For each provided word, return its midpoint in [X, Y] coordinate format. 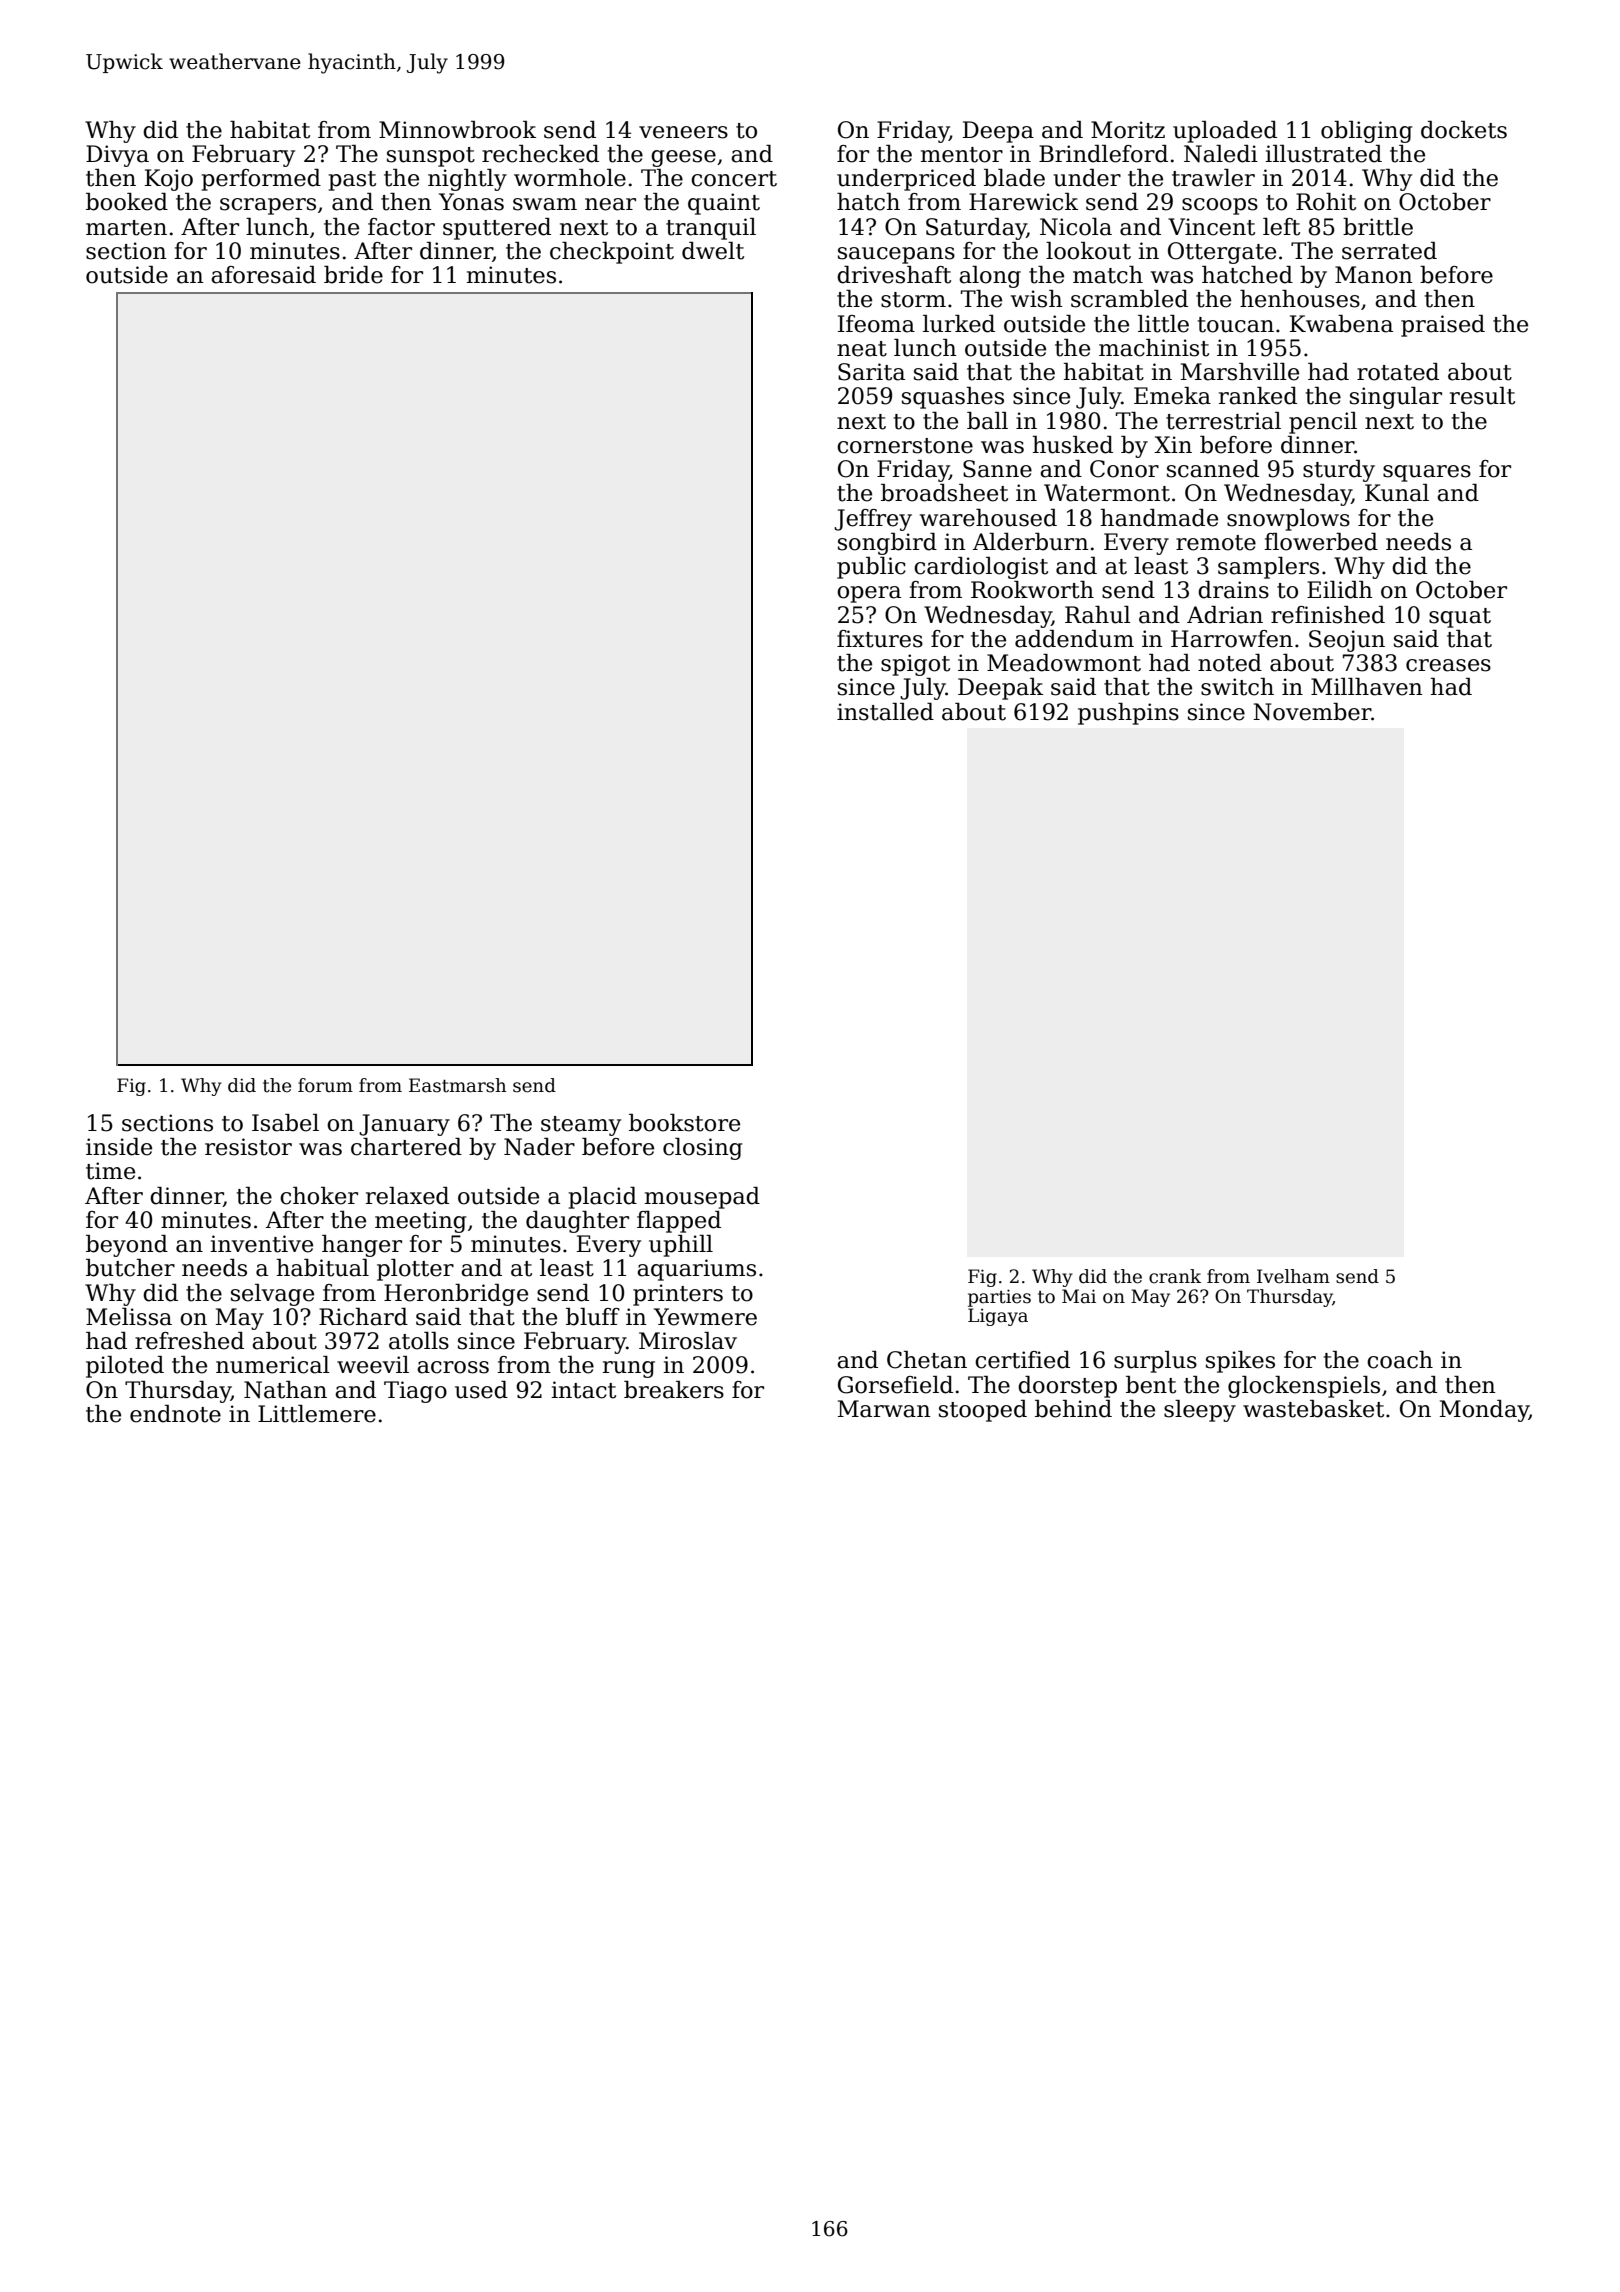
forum [325, 1085]
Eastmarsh [458, 1085]
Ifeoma [876, 324]
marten [126, 228]
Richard [363, 1317]
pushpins [1128, 714]
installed [885, 712]
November [1312, 712]
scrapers [268, 206]
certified [1022, 1360]
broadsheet [944, 493]
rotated [1398, 372]
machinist [1154, 348]
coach [1400, 1360]
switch [1237, 687]
